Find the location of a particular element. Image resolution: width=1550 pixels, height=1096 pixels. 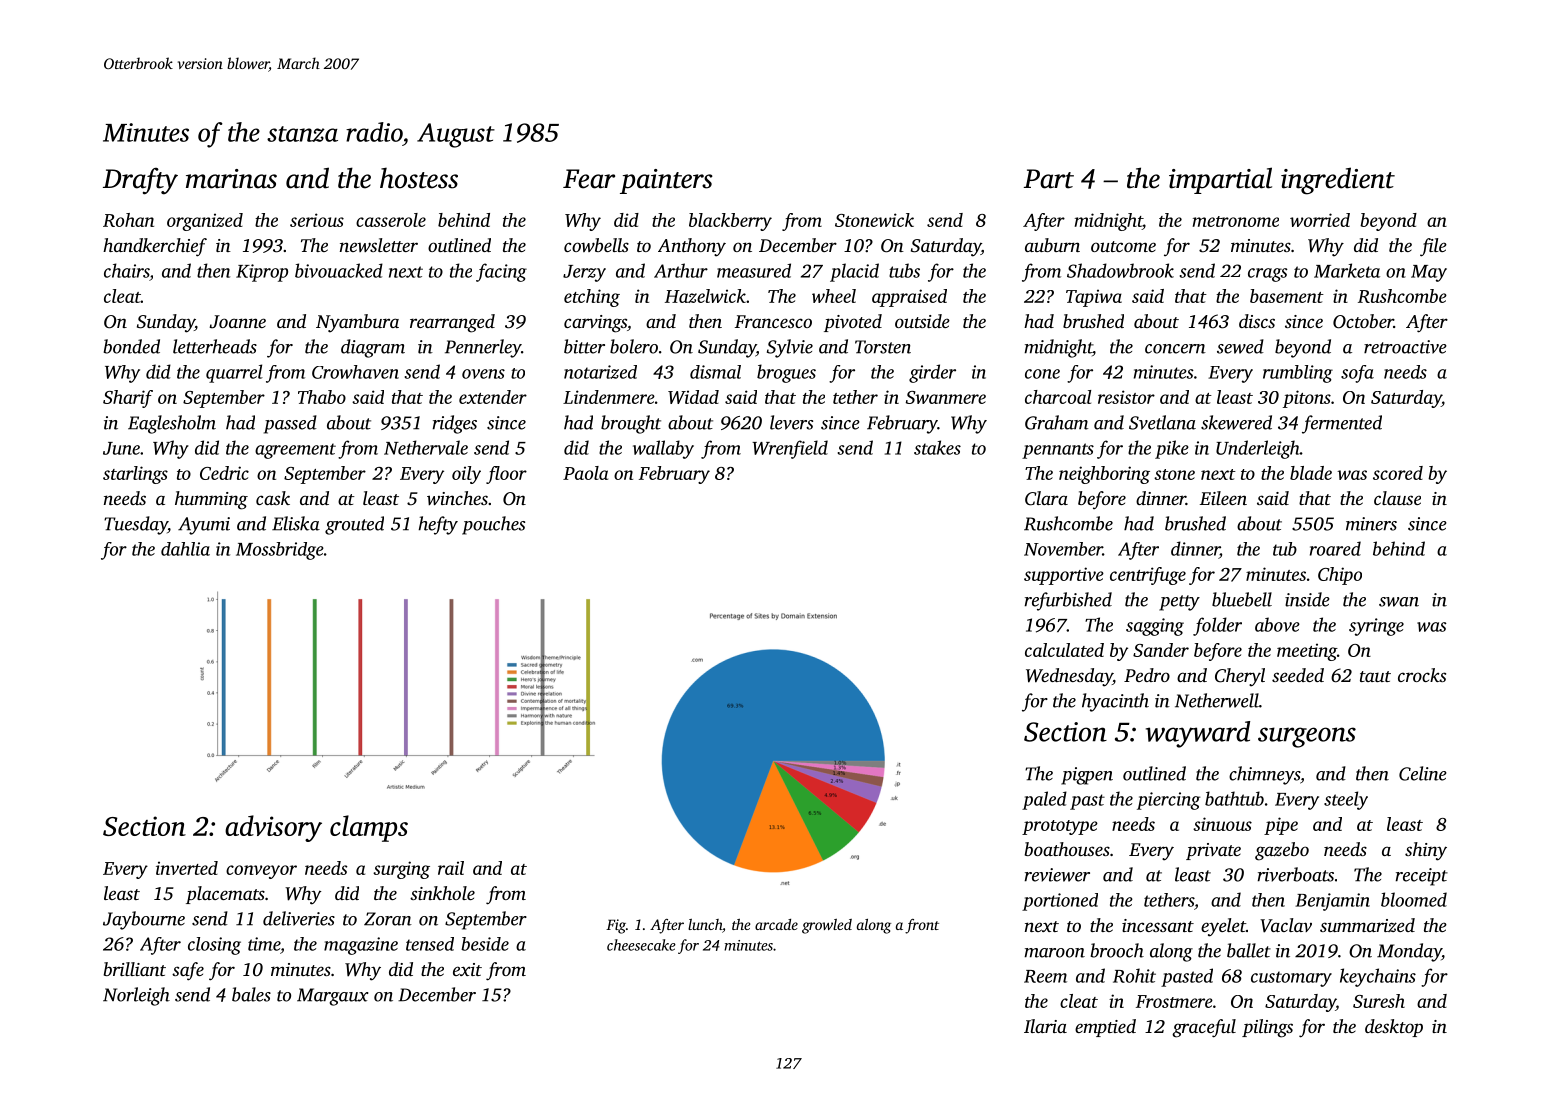

ballet is located at coordinates (1249, 950).
